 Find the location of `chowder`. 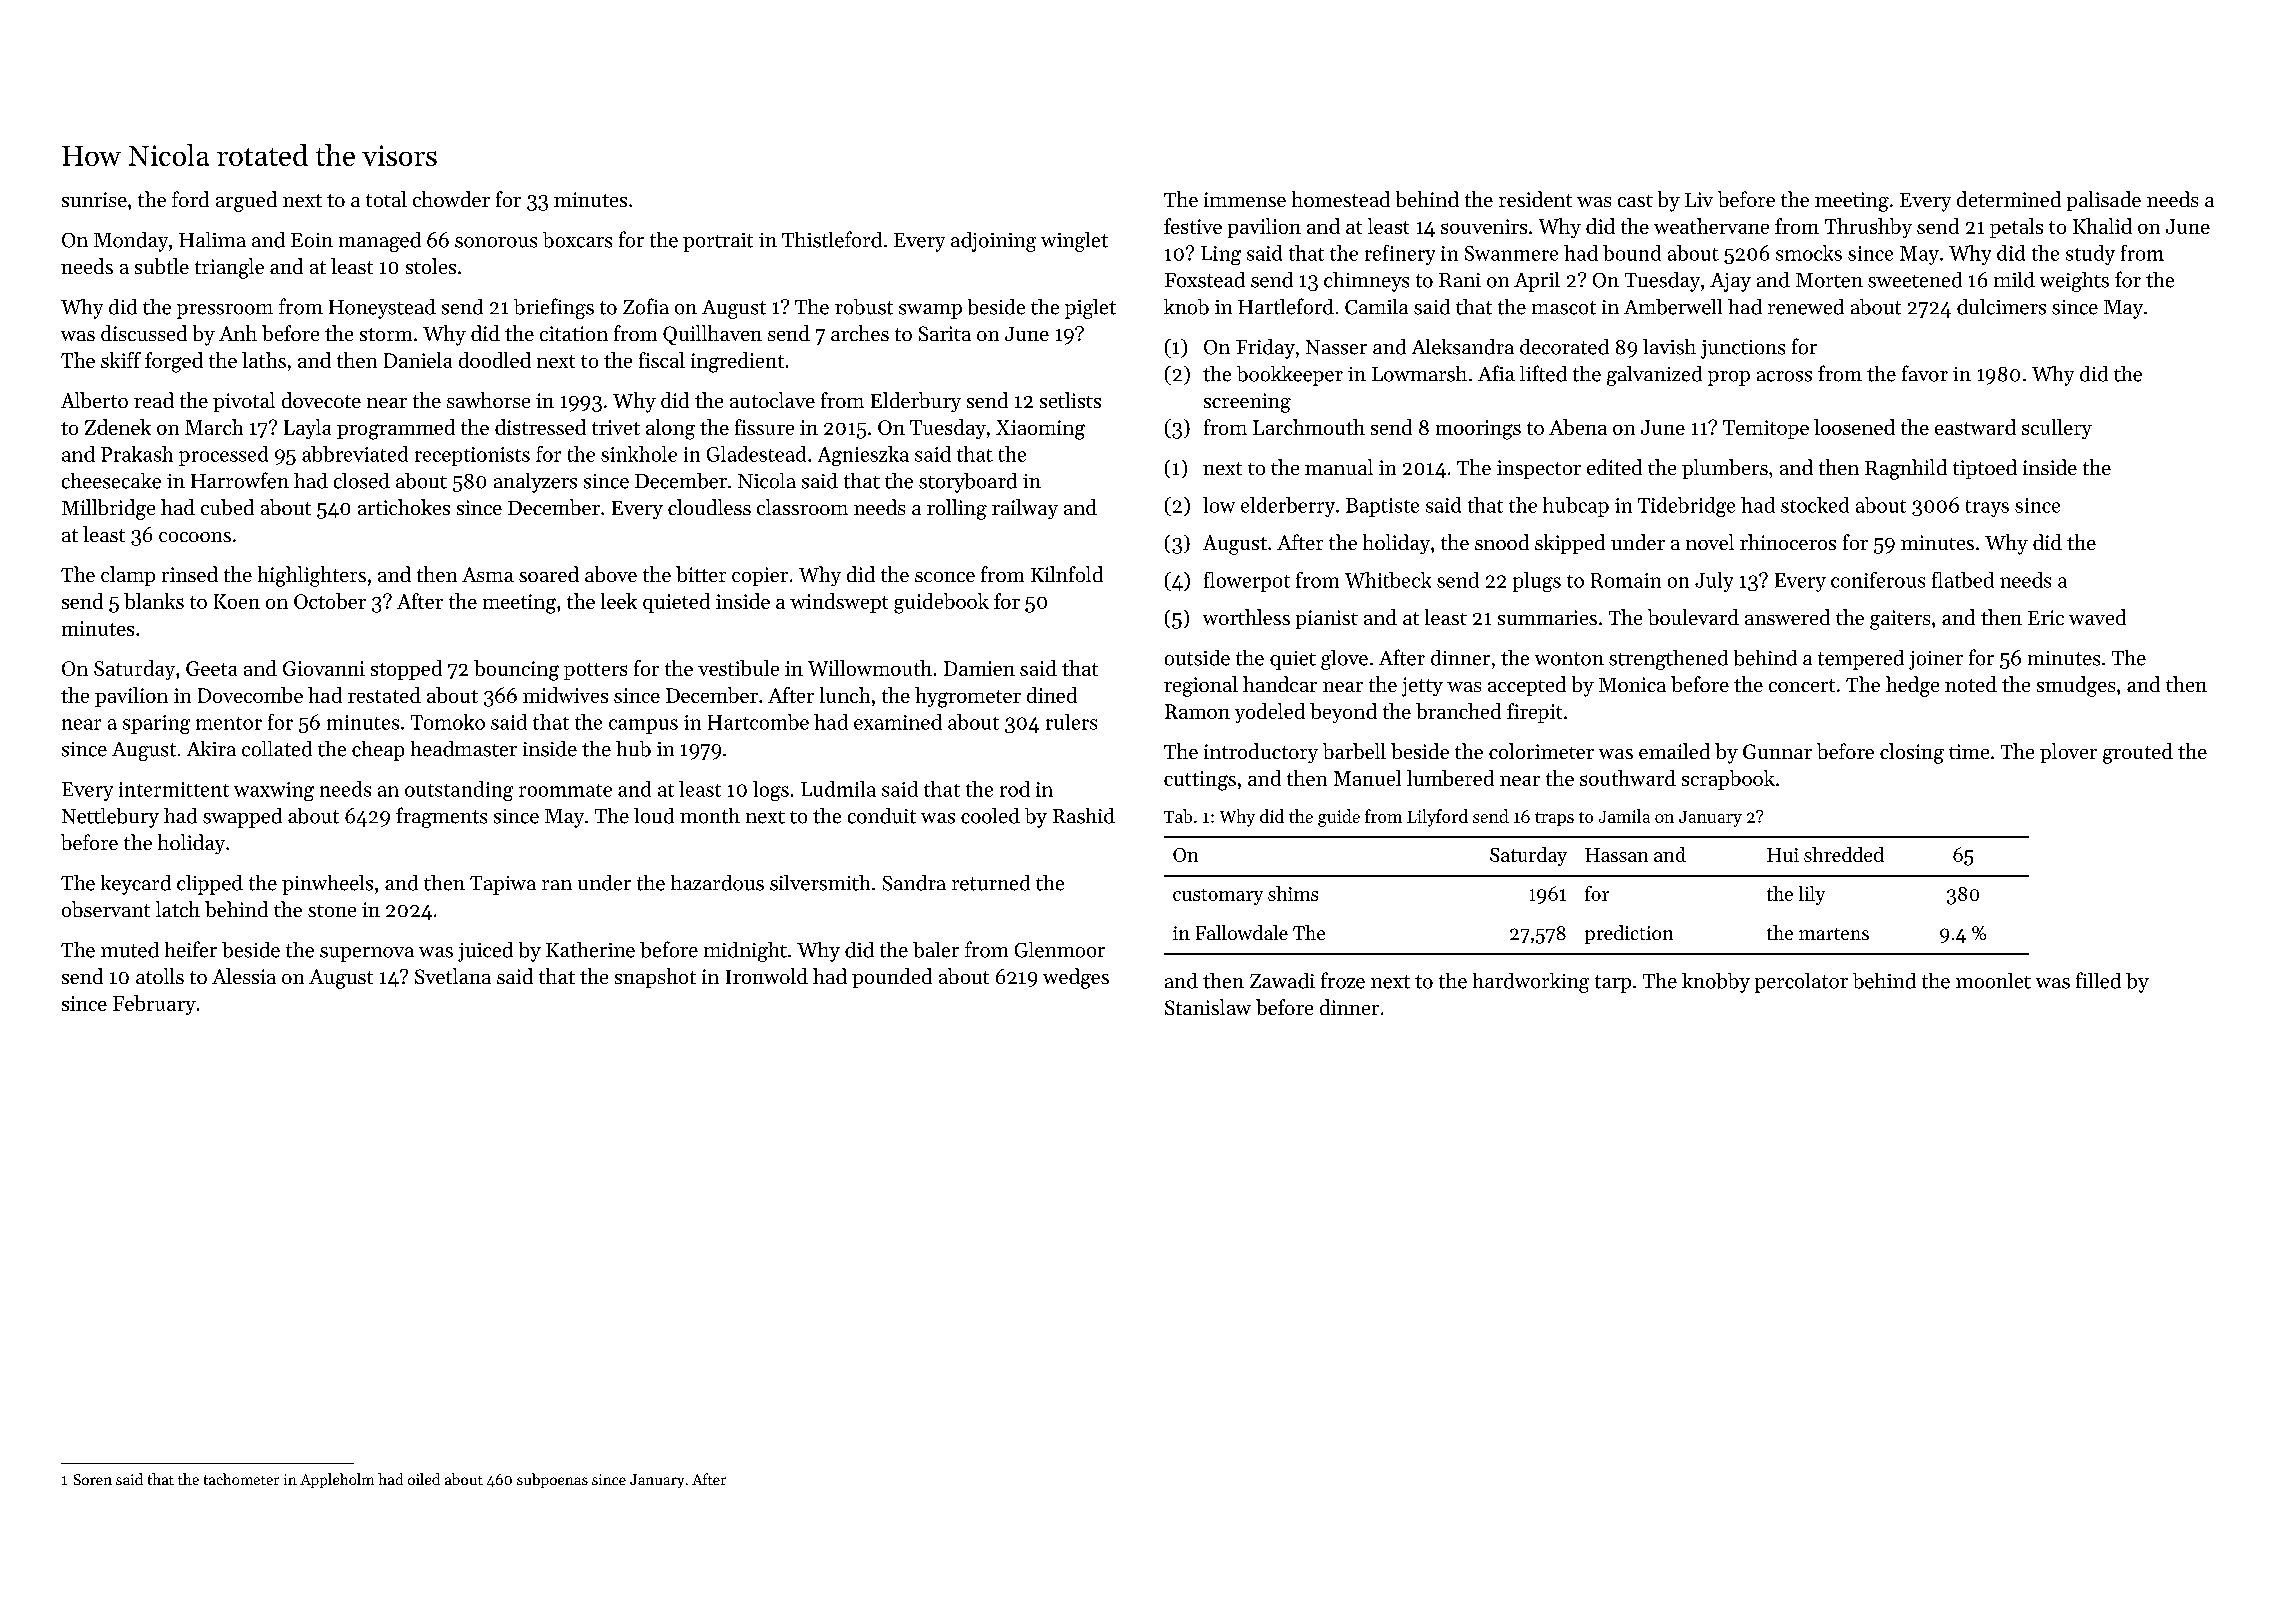

chowder is located at coordinates (451, 199).
